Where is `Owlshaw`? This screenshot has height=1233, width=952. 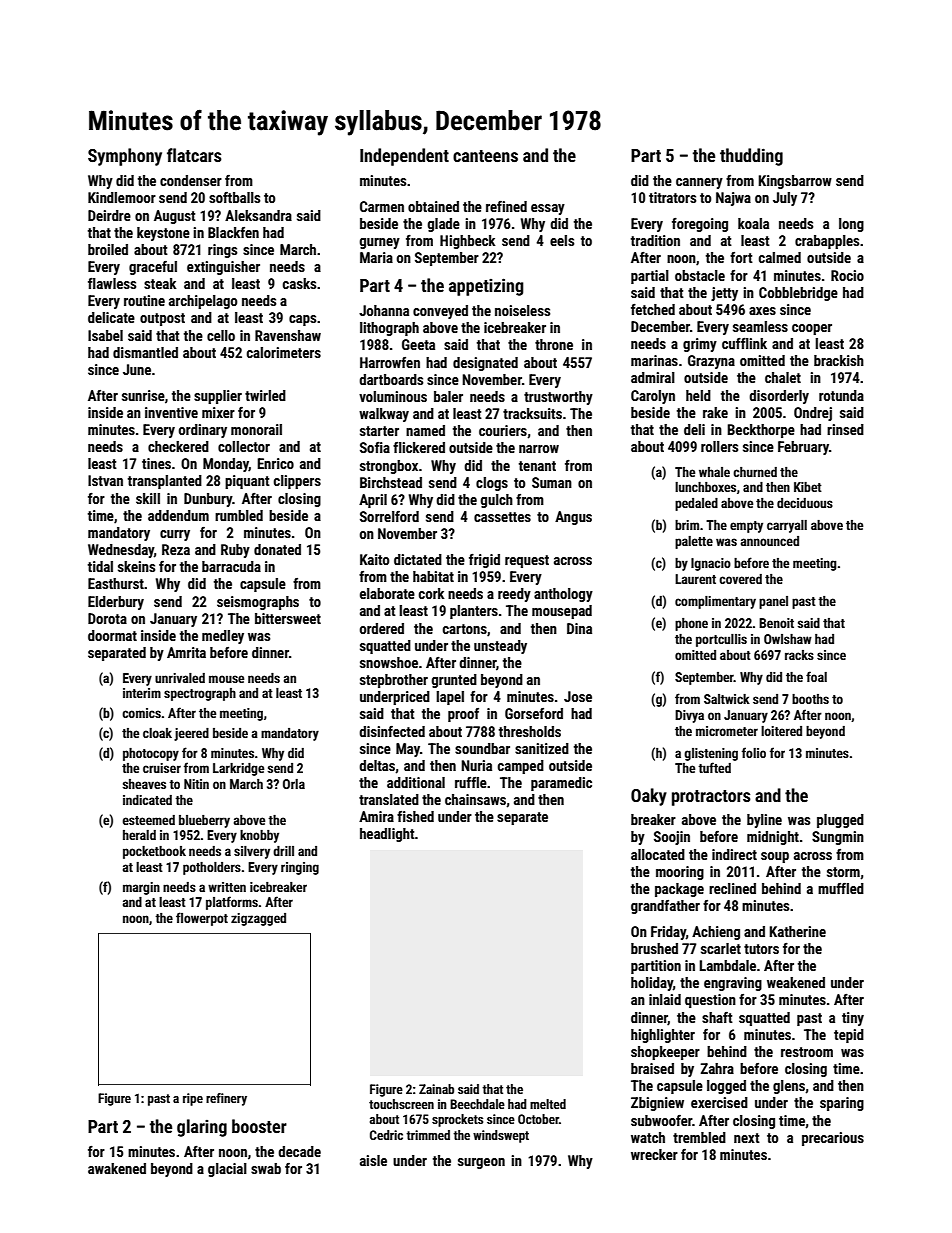 Owlshaw is located at coordinates (788, 639).
